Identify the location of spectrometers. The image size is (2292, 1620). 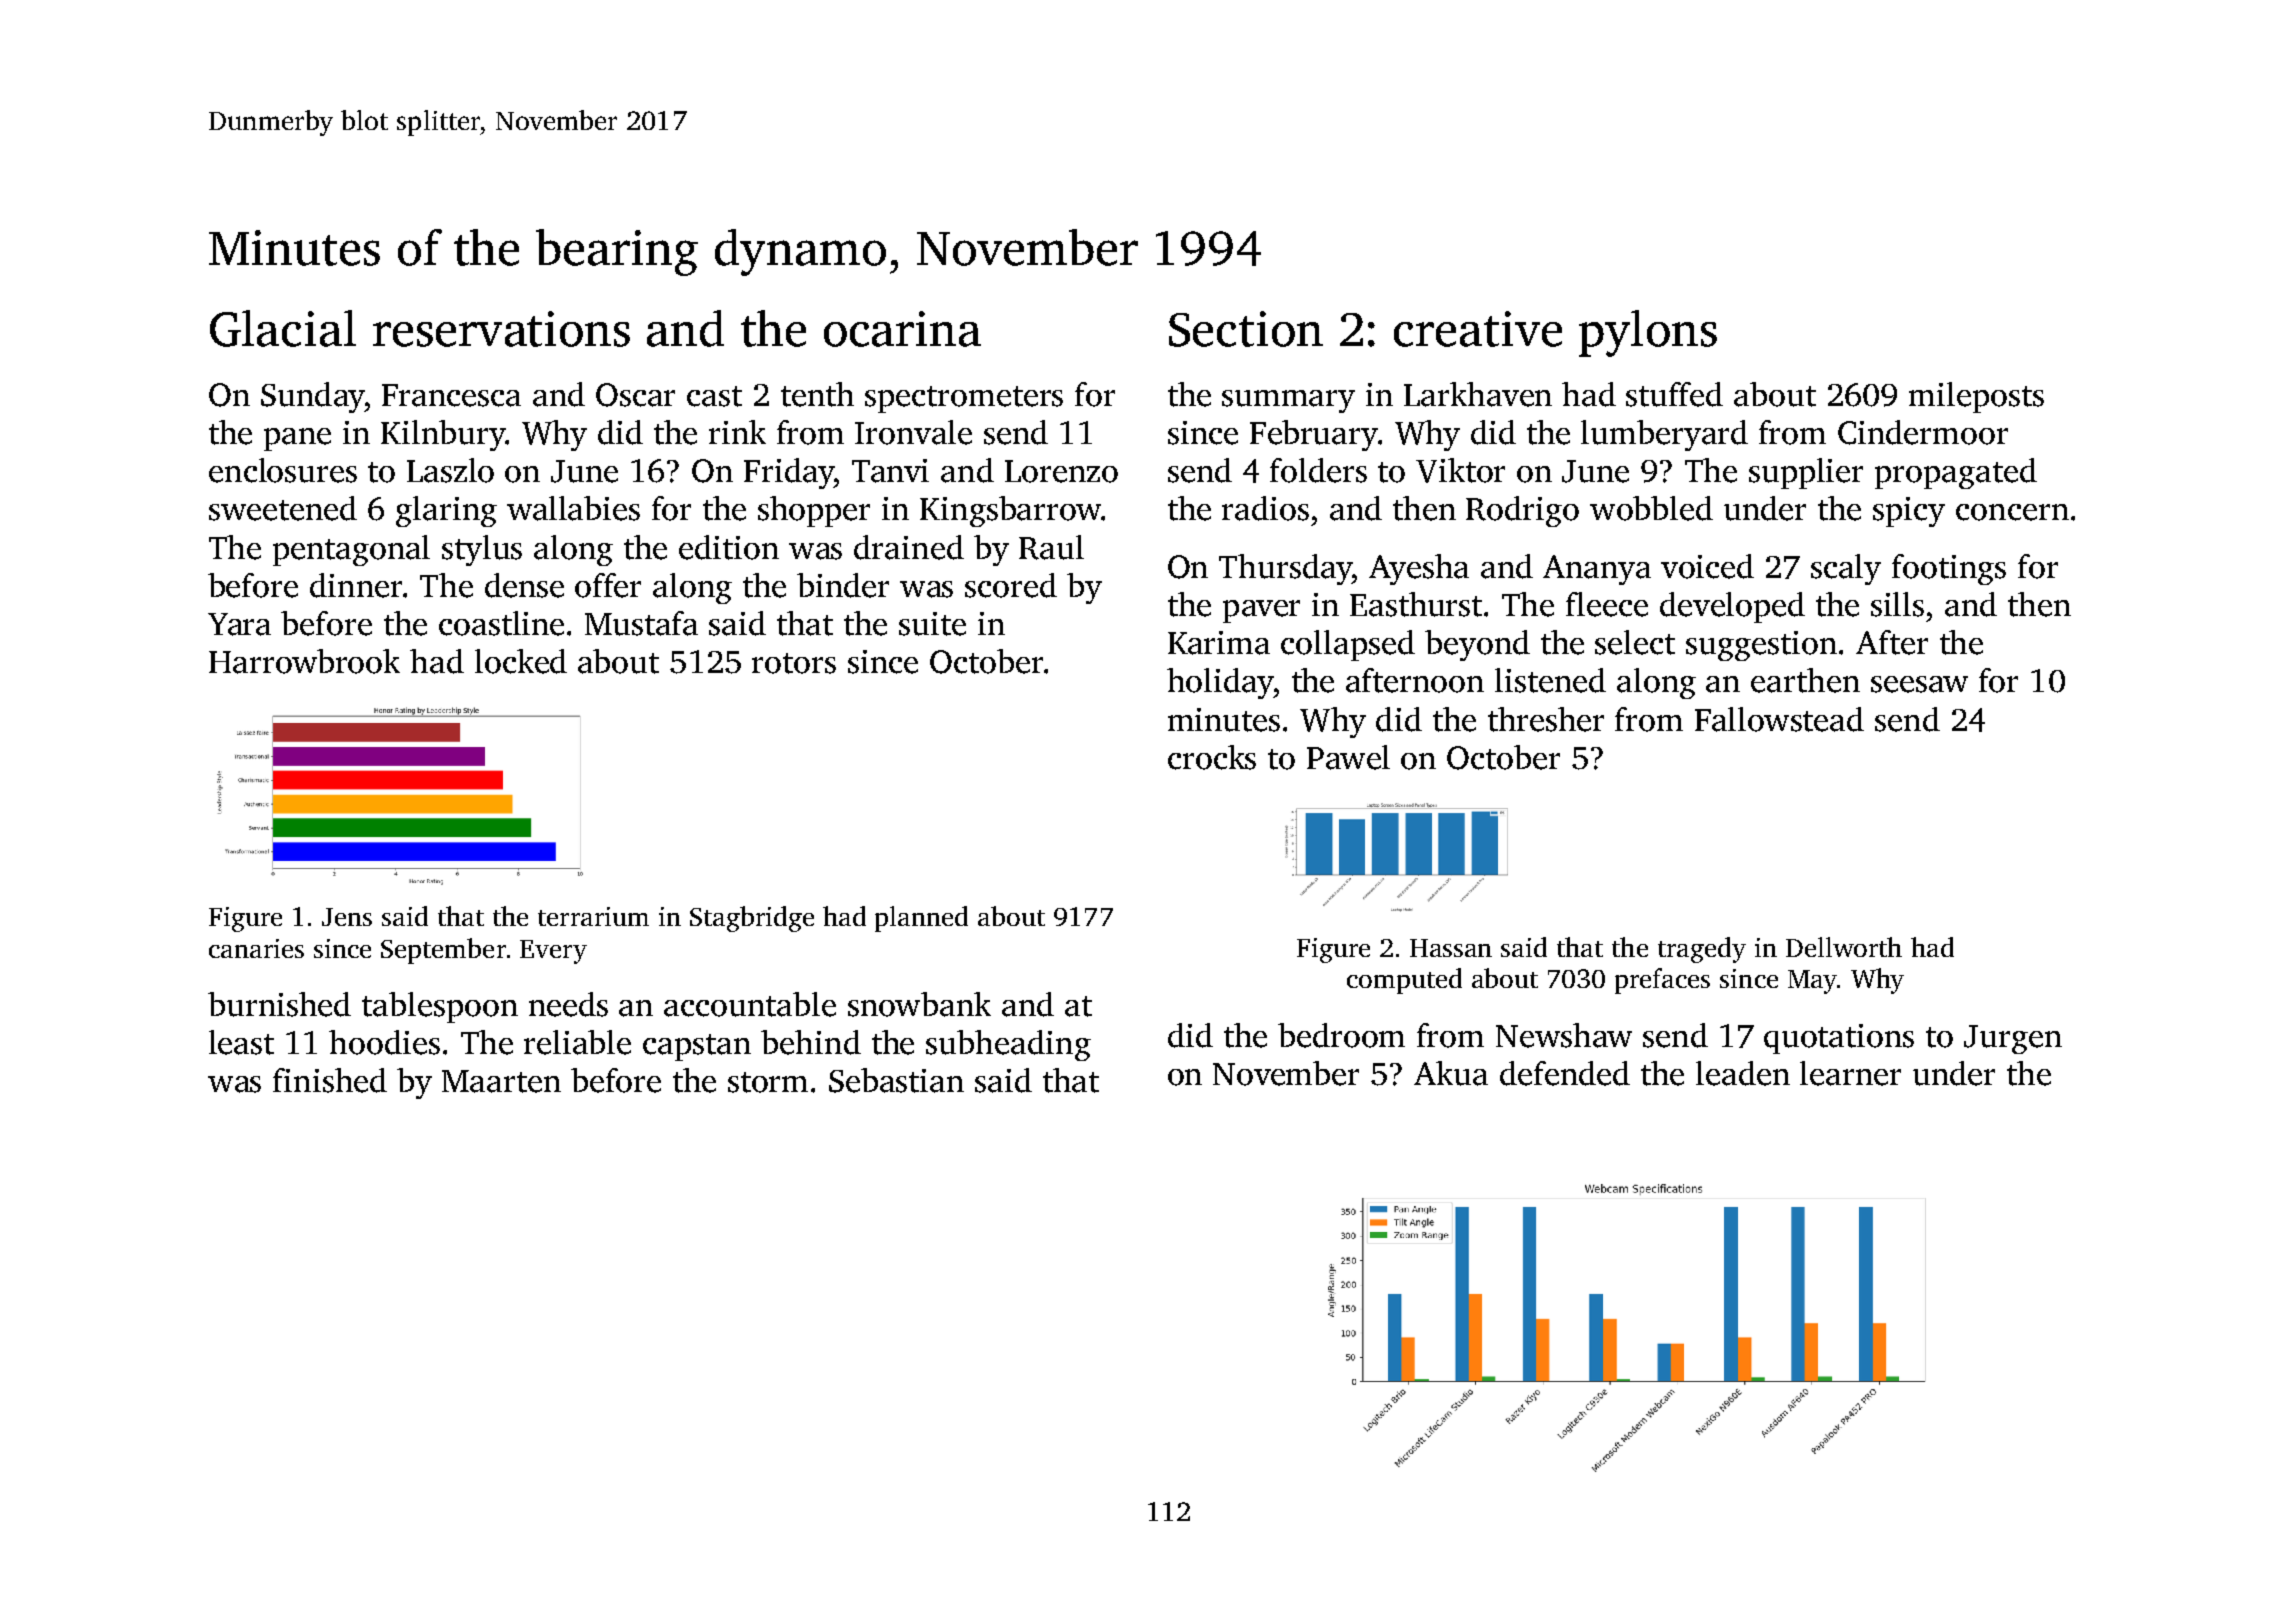
(964, 399).
